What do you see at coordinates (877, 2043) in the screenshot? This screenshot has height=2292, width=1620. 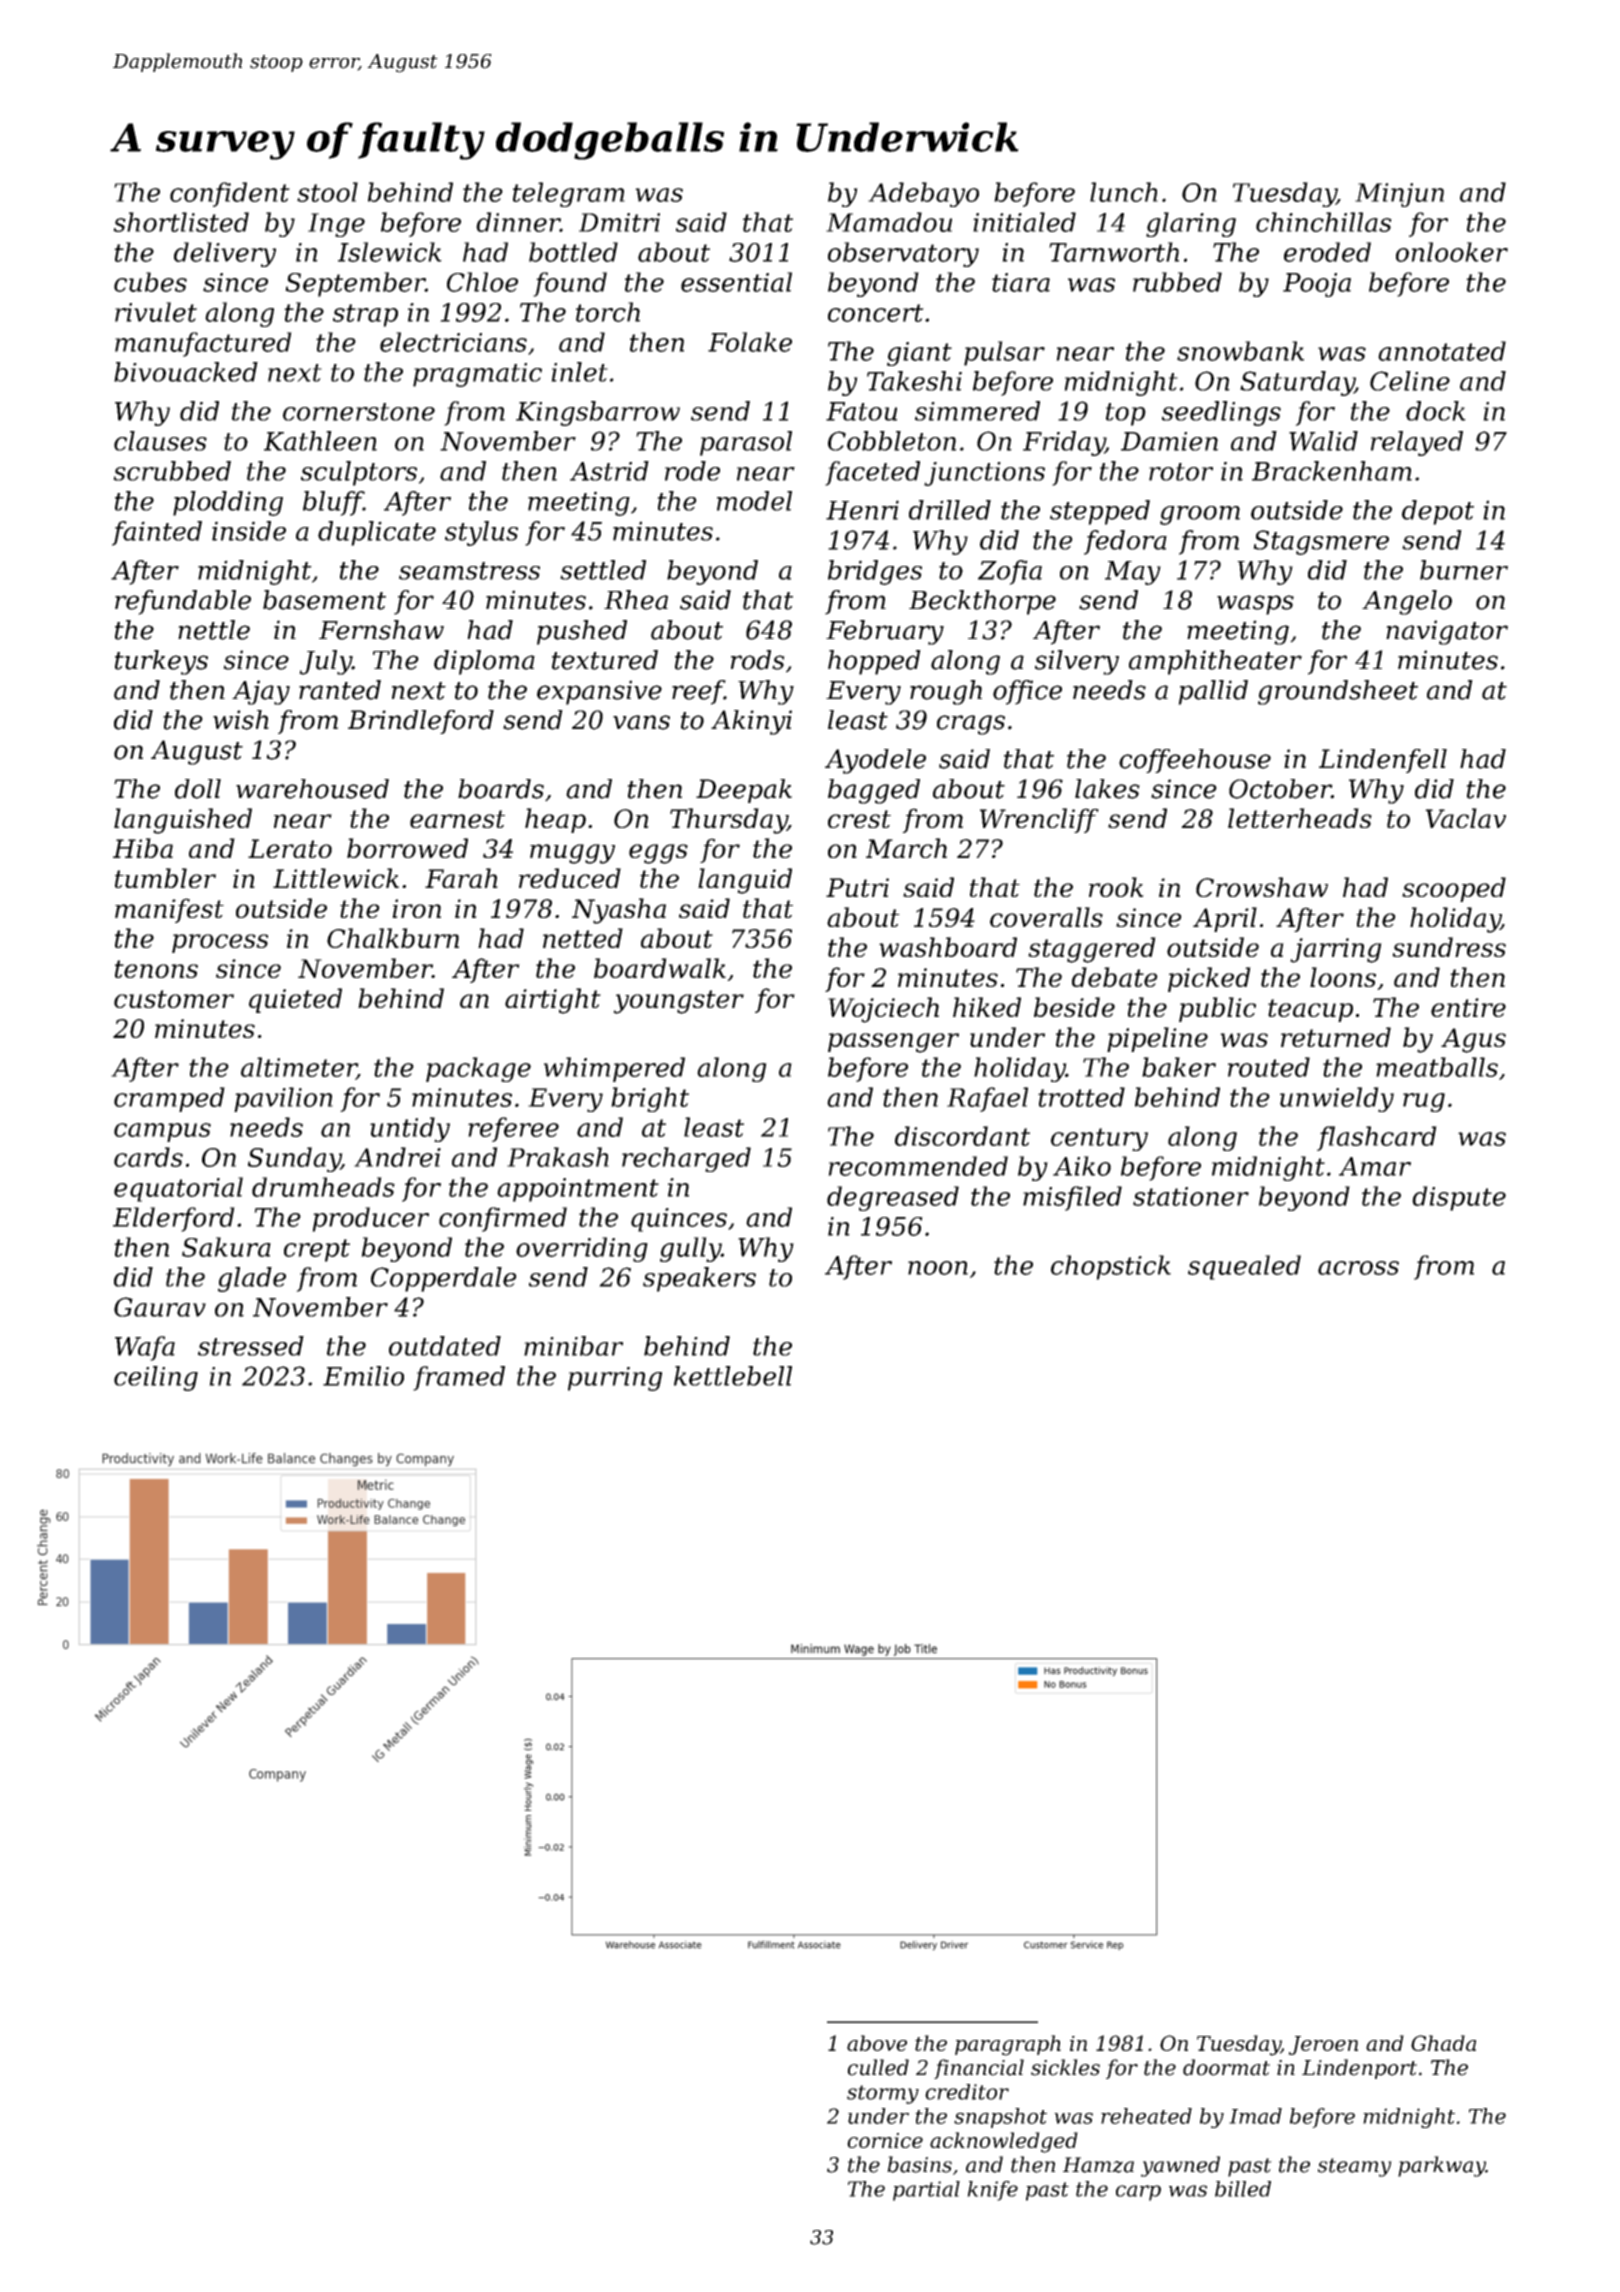 I see `above` at bounding box center [877, 2043].
